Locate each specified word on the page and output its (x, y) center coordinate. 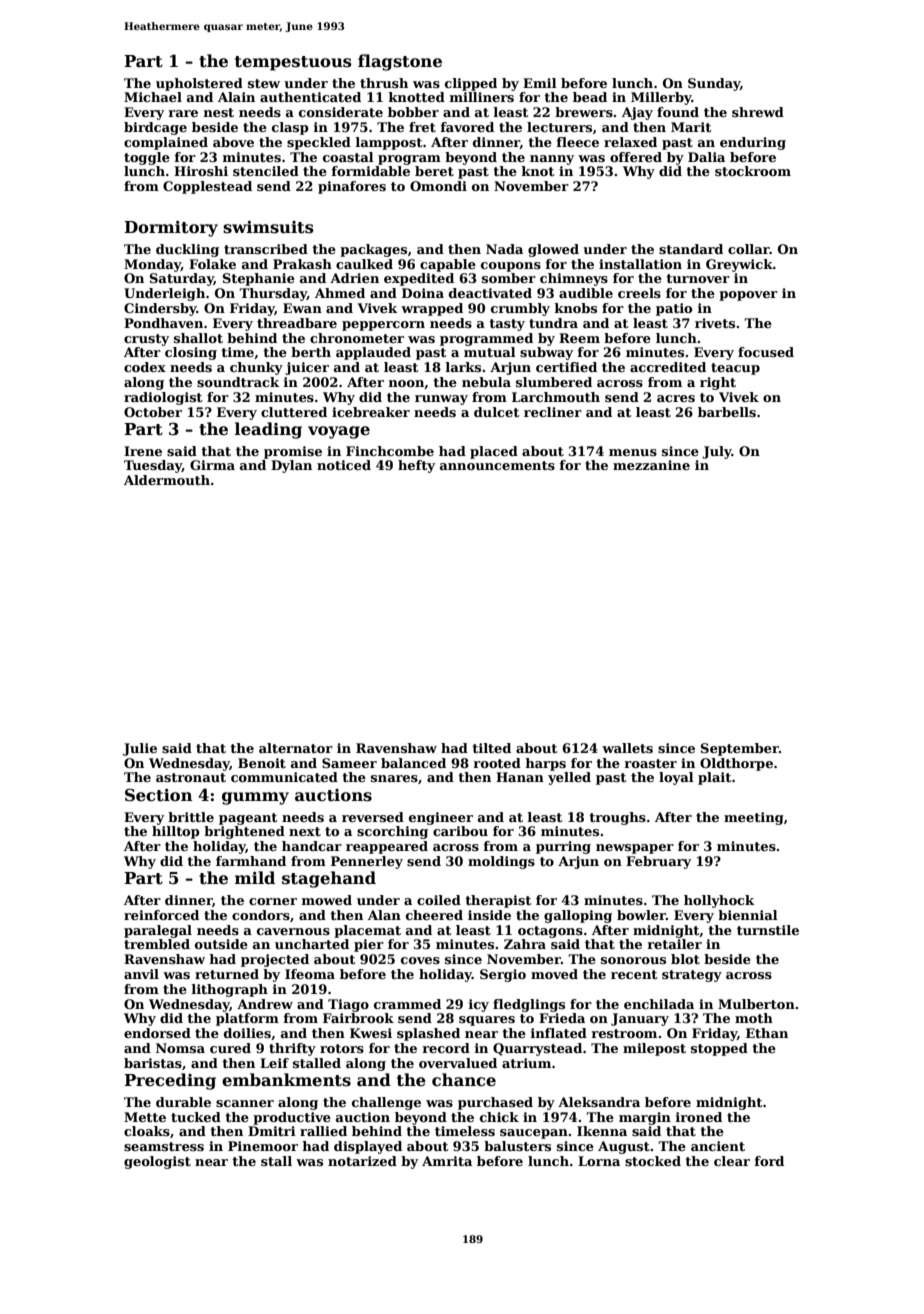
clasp (290, 128)
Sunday (714, 84)
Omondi (438, 186)
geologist (157, 1162)
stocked (653, 1161)
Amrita (447, 1161)
